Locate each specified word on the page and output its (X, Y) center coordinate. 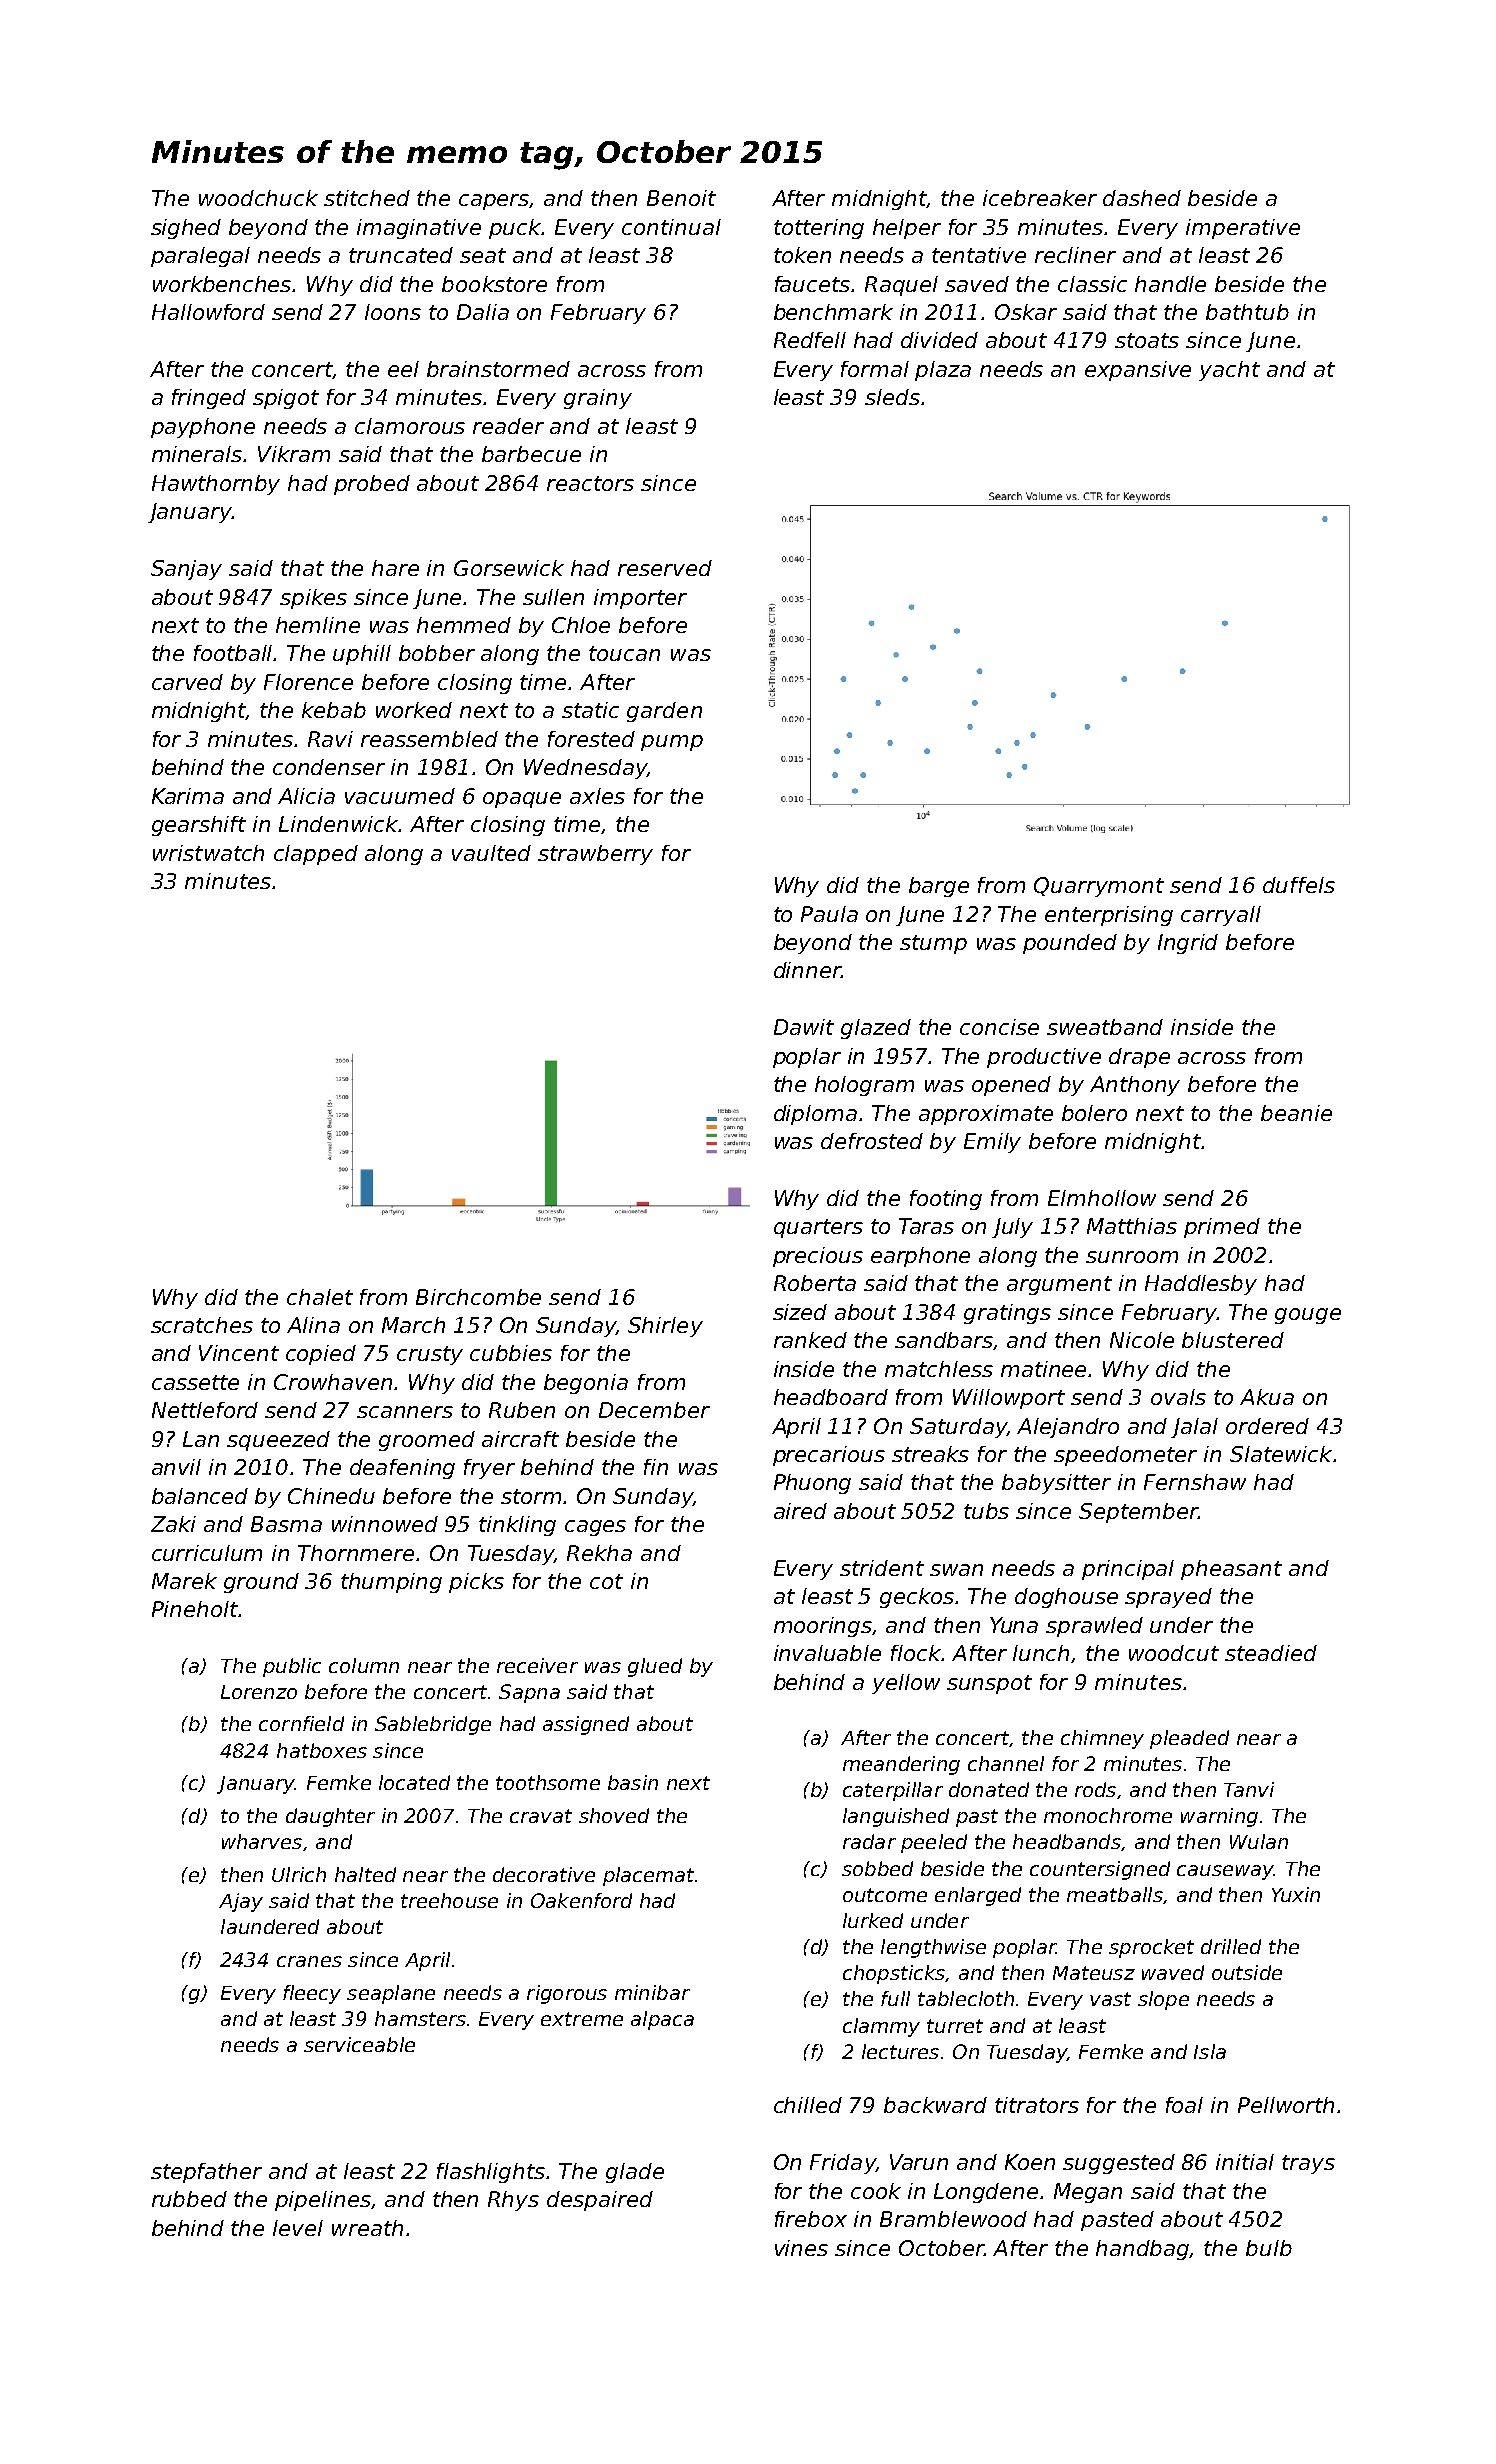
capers (494, 202)
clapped (316, 855)
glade (635, 2173)
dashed (1142, 198)
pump (672, 743)
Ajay (241, 1902)
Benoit (681, 198)
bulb (1269, 2248)
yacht (1229, 371)
